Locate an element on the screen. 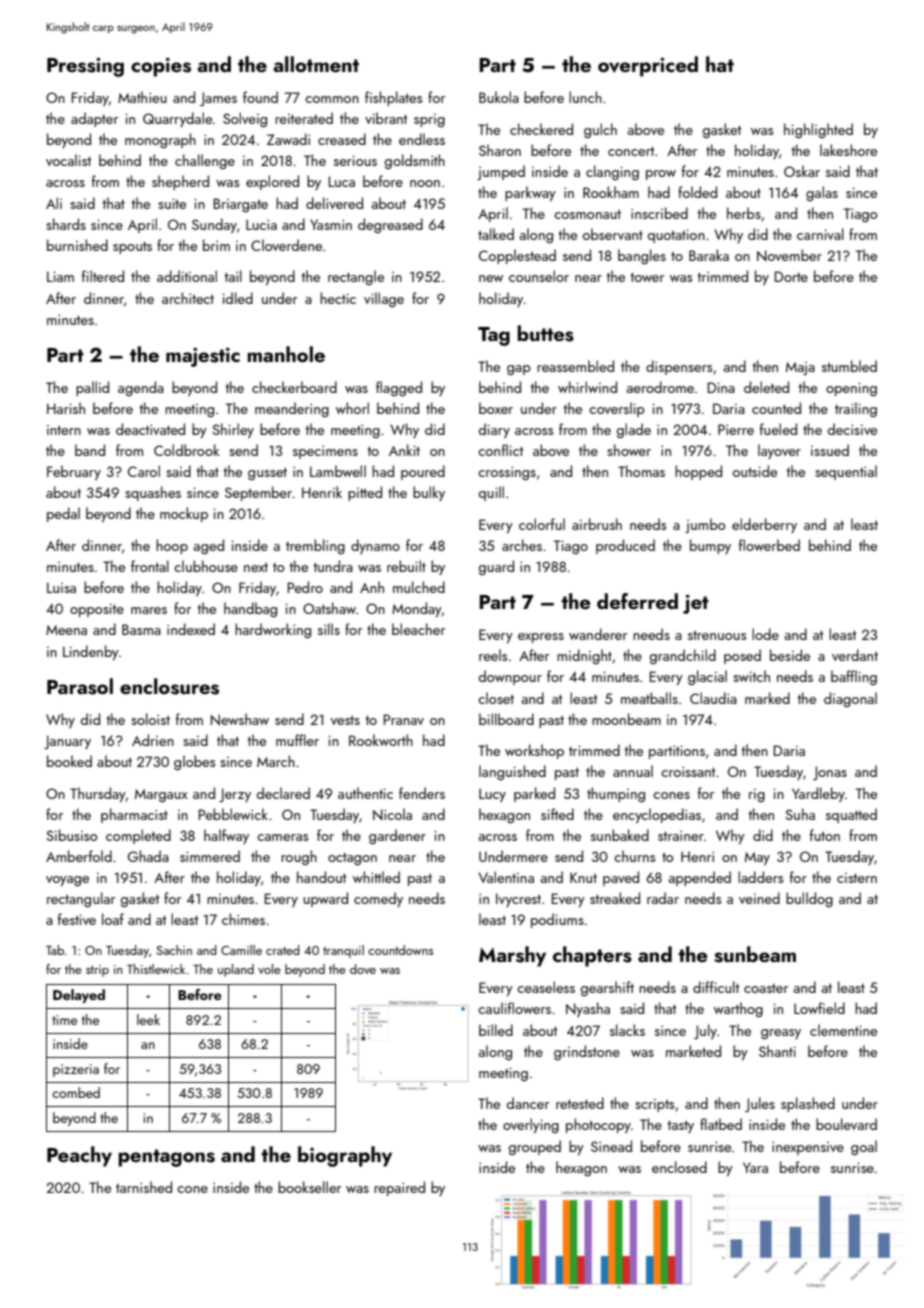 The image size is (924, 1308). festive is located at coordinates (77, 919).
